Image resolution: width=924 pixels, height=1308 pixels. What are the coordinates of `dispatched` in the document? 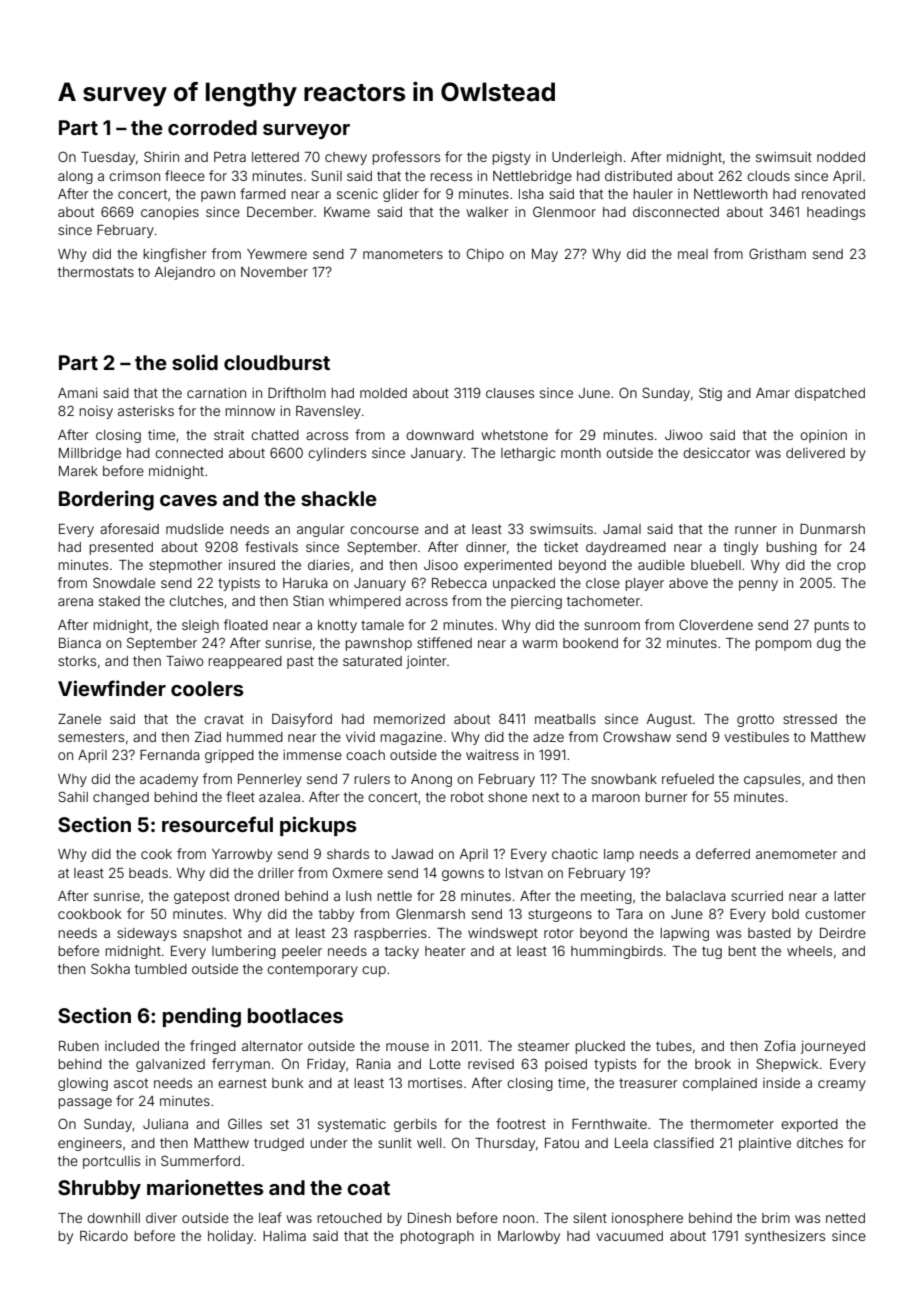 It's located at (830, 394).
